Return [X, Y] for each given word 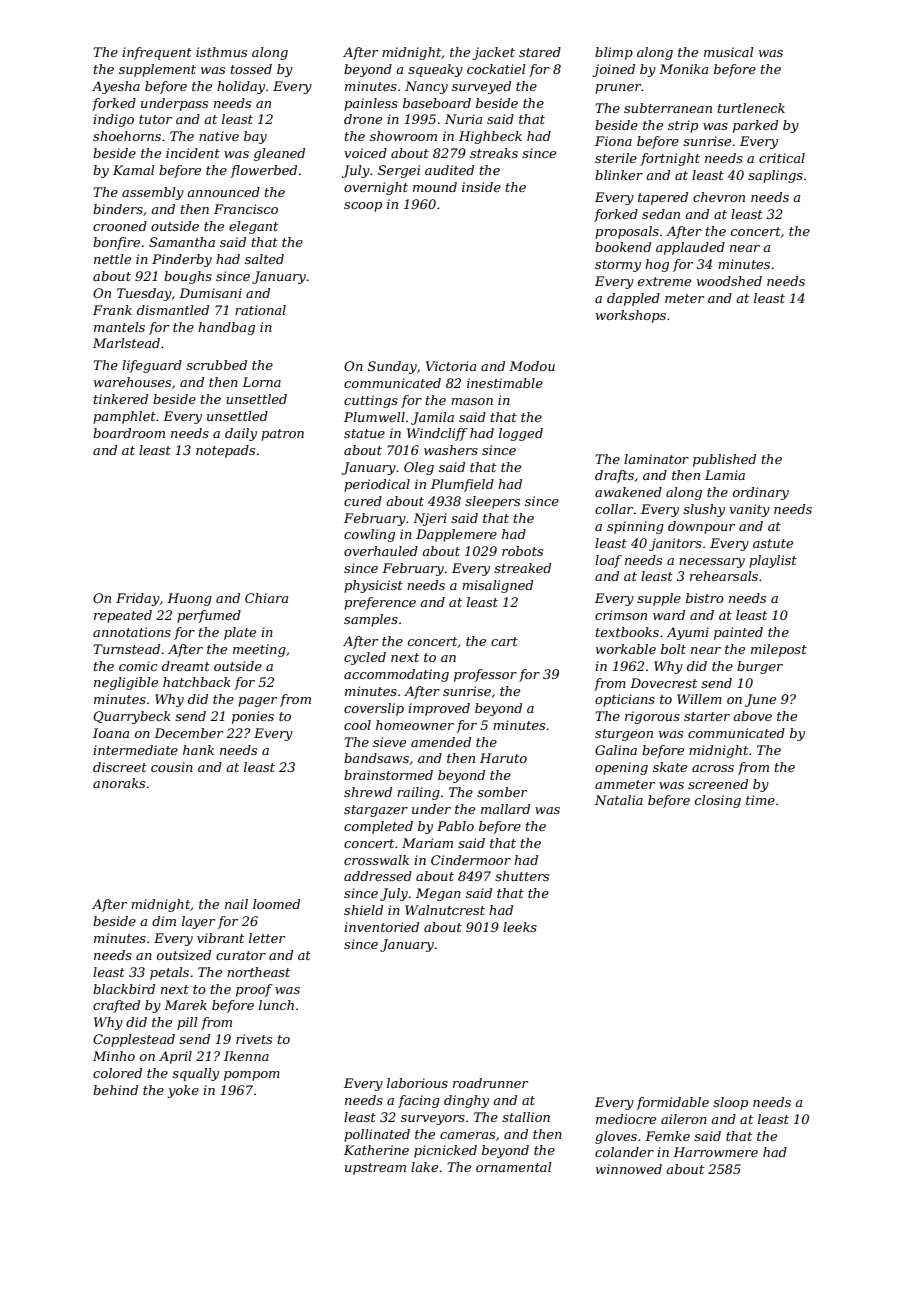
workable [626, 649]
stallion [526, 1117]
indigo [113, 120]
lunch [276, 1005]
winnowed [629, 1169]
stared [540, 52]
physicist [373, 586]
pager [257, 702]
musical [729, 52]
